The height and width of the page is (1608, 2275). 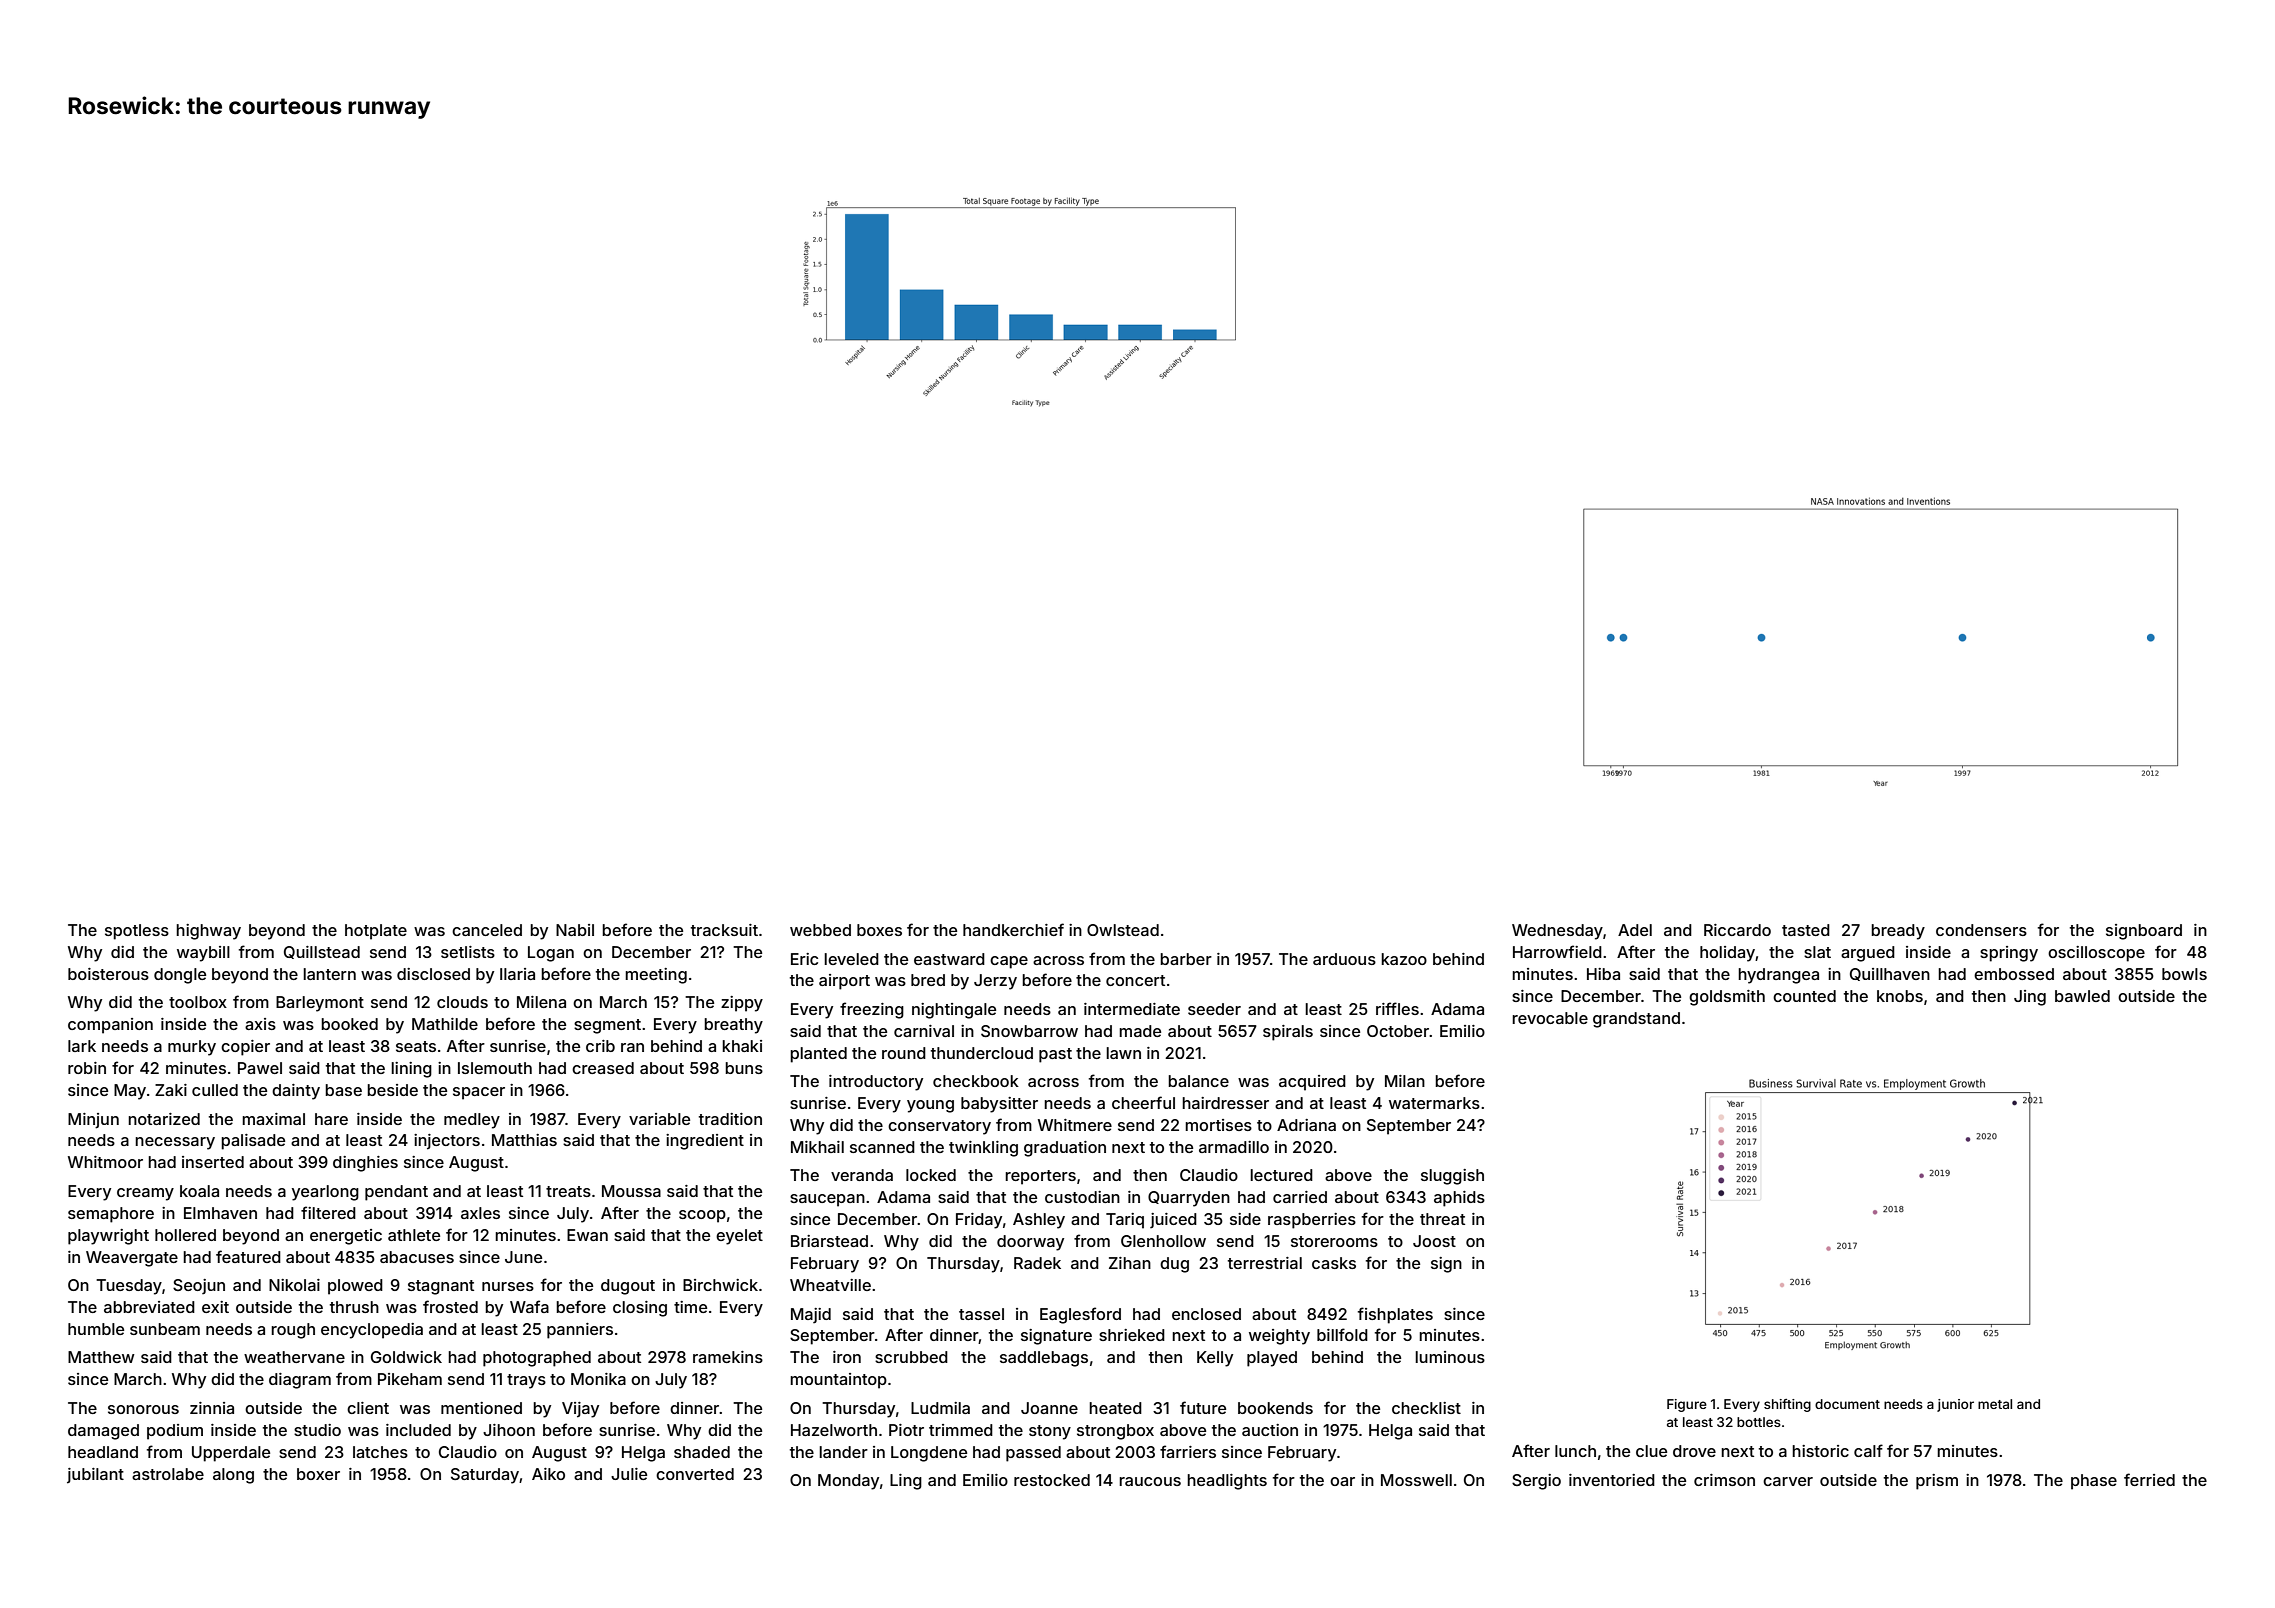 What do you see at coordinates (248, 1256) in the page?
I see `featured` at bounding box center [248, 1256].
